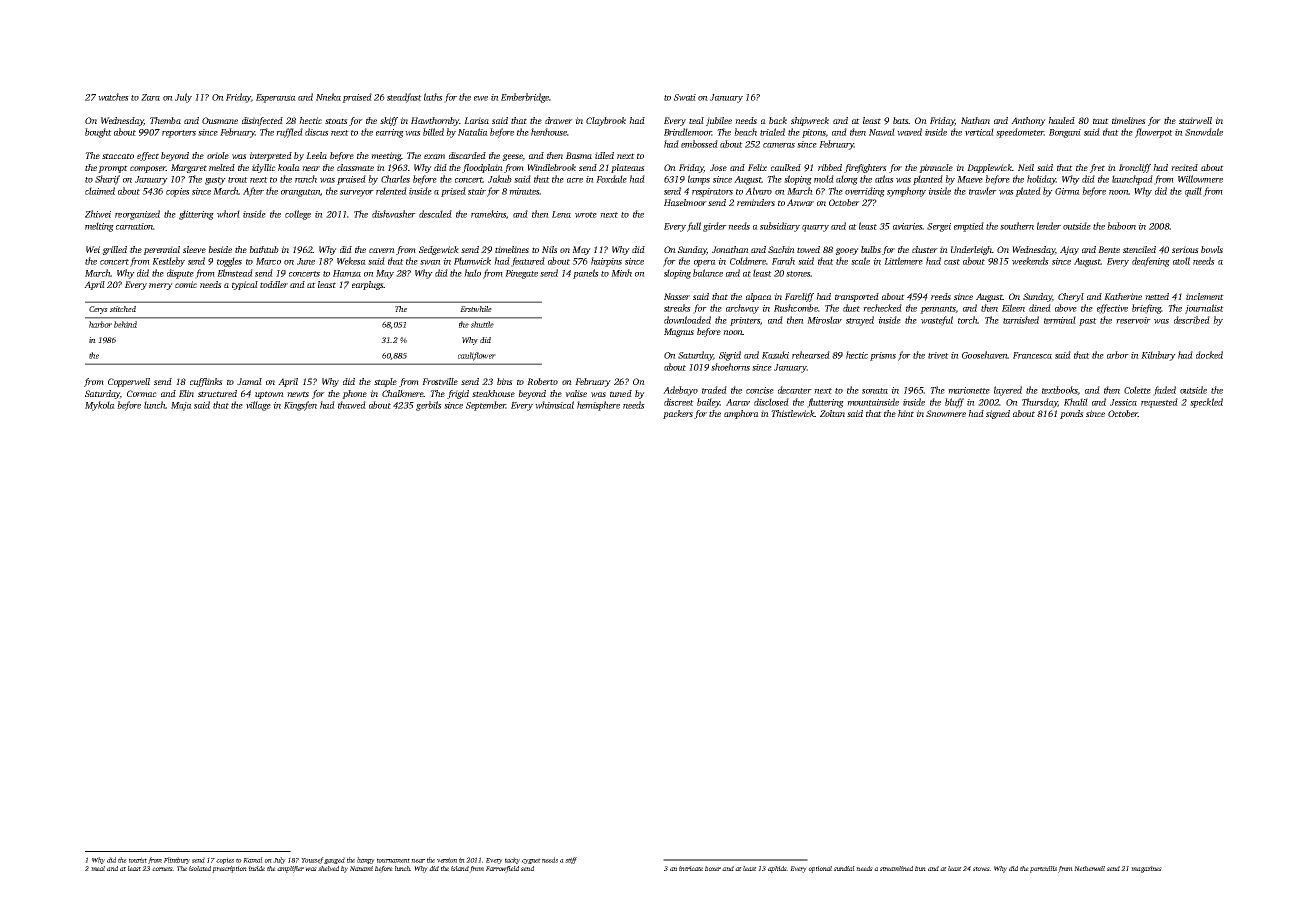  What do you see at coordinates (138, 860) in the image?
I see `tourist` at bounding box center [138, 860].
